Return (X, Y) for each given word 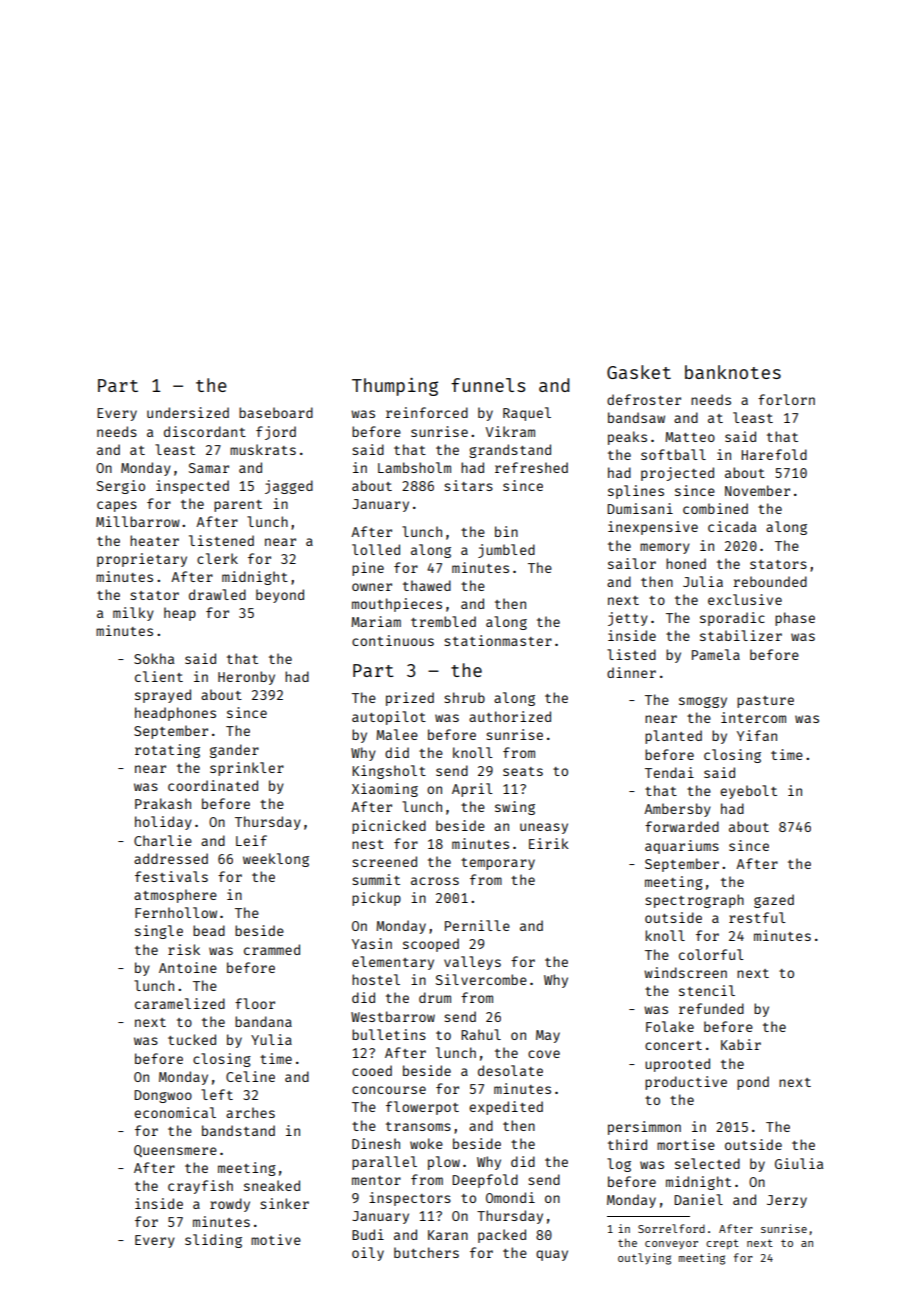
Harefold (774, 454)
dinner (631, 672)
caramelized (180, 1003)
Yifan (757, 735)
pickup (376, 899)
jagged (289, 487)
